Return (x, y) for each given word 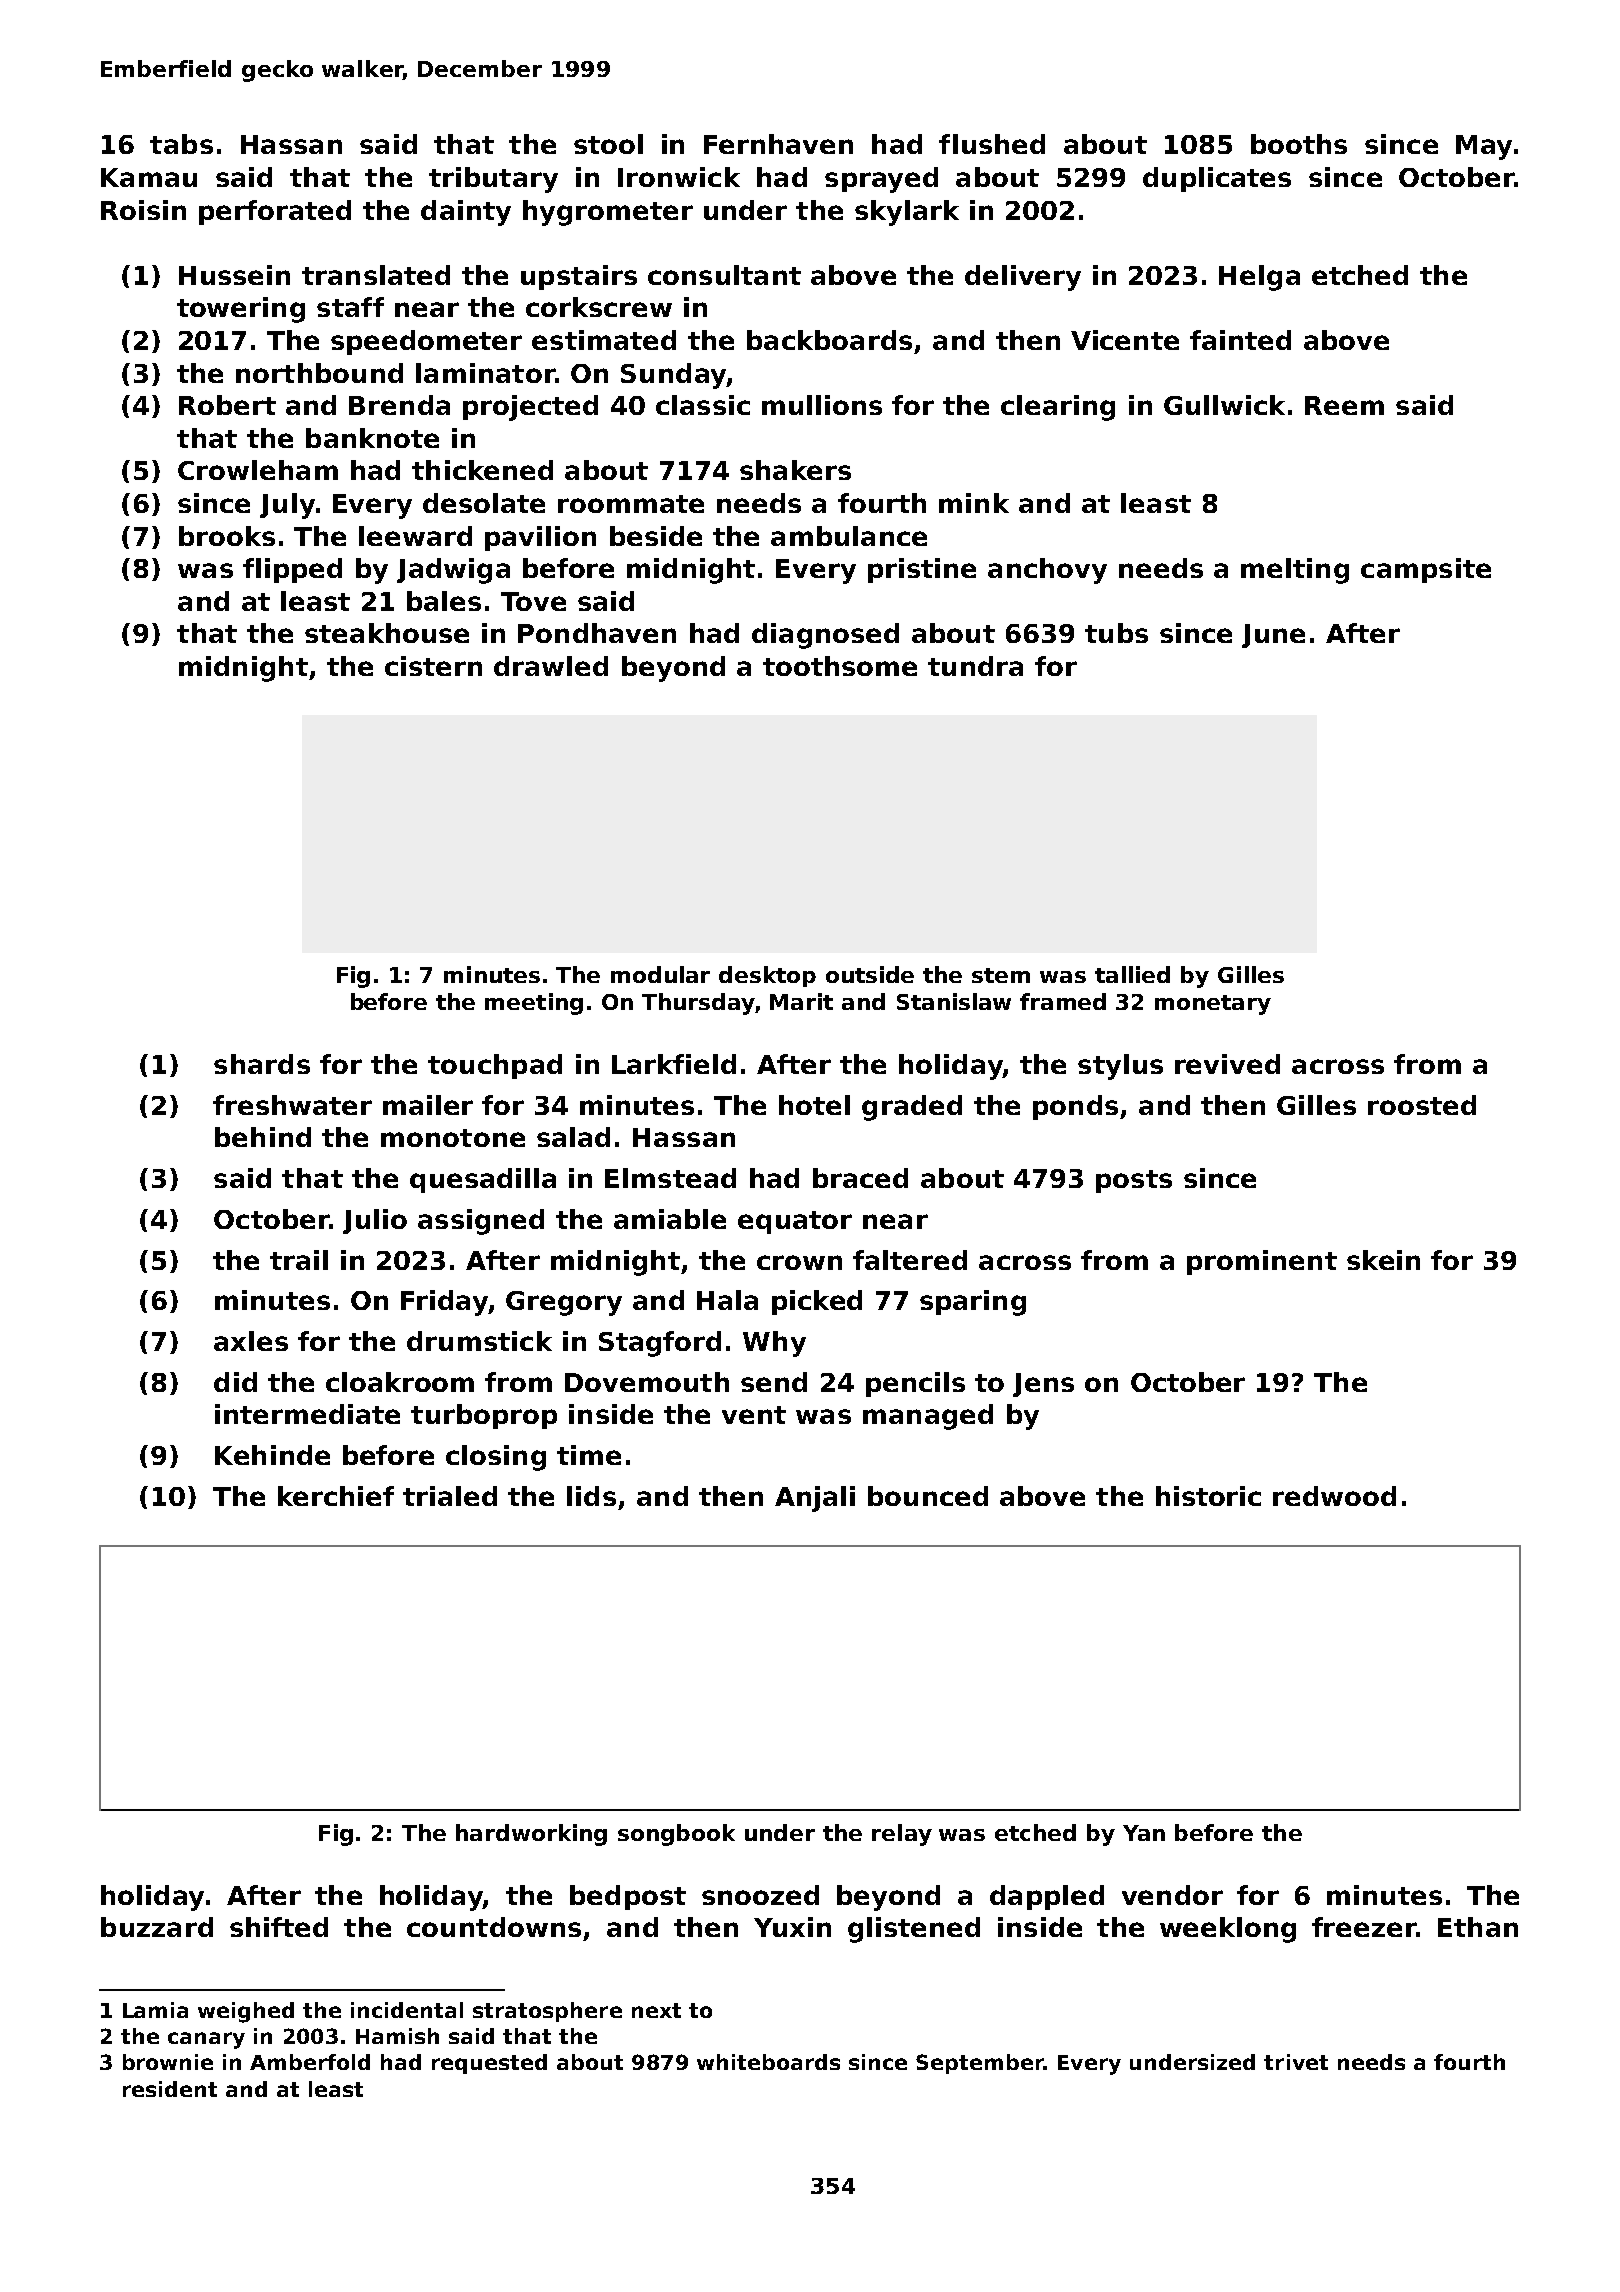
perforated (275, 212)
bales (444, 601)
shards (262, 1064)
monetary (1213, 1005)
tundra (975, 666)
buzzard (157, 1927)
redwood (1334, 1496)
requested (489, 2064)
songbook (676, 1835)
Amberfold (310, 2062)
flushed (992, 144)
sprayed (881, 180)
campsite (1426, 570)
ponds (1075, 1107)
